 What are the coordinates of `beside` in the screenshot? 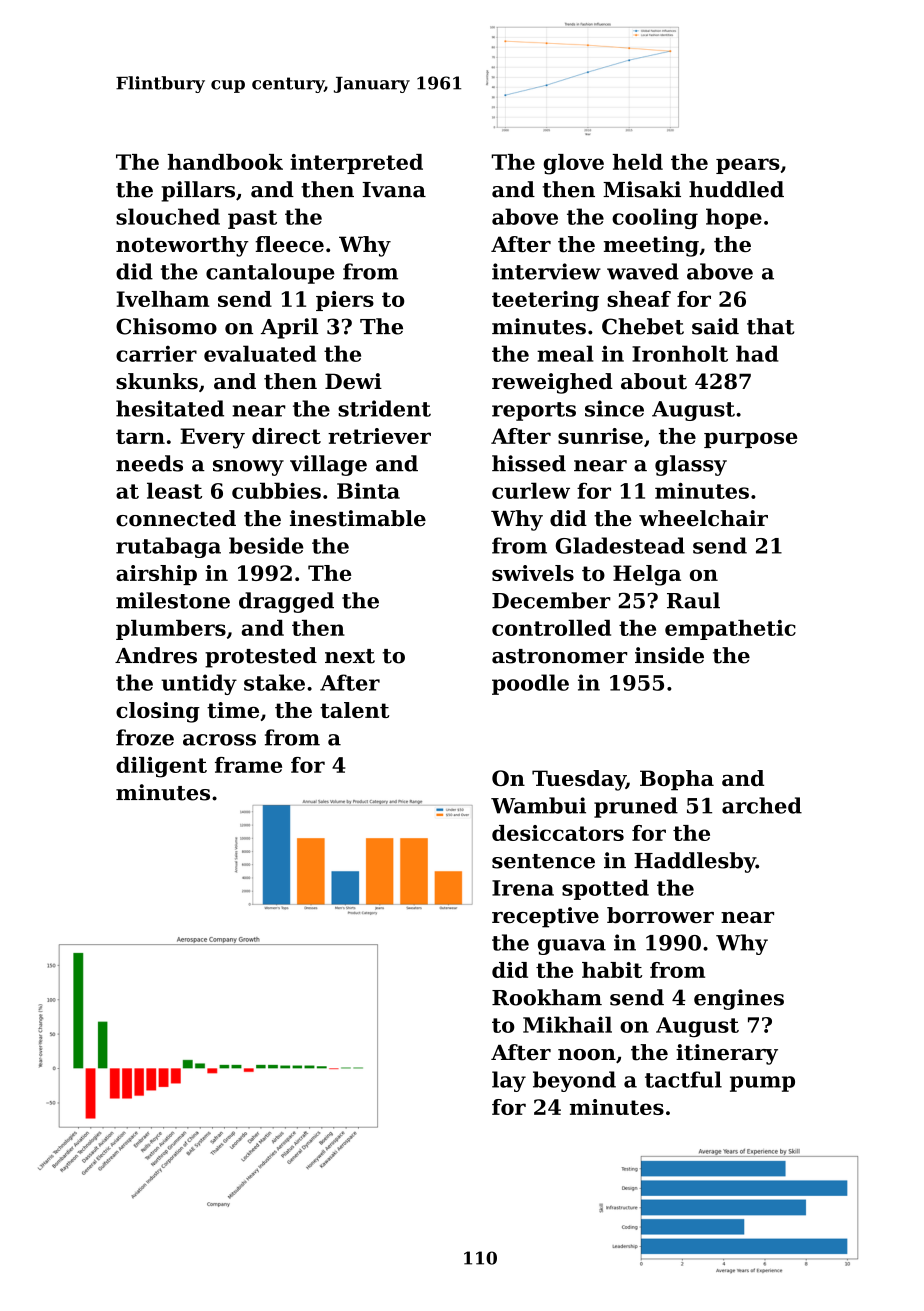 It's located at (266, 545).
